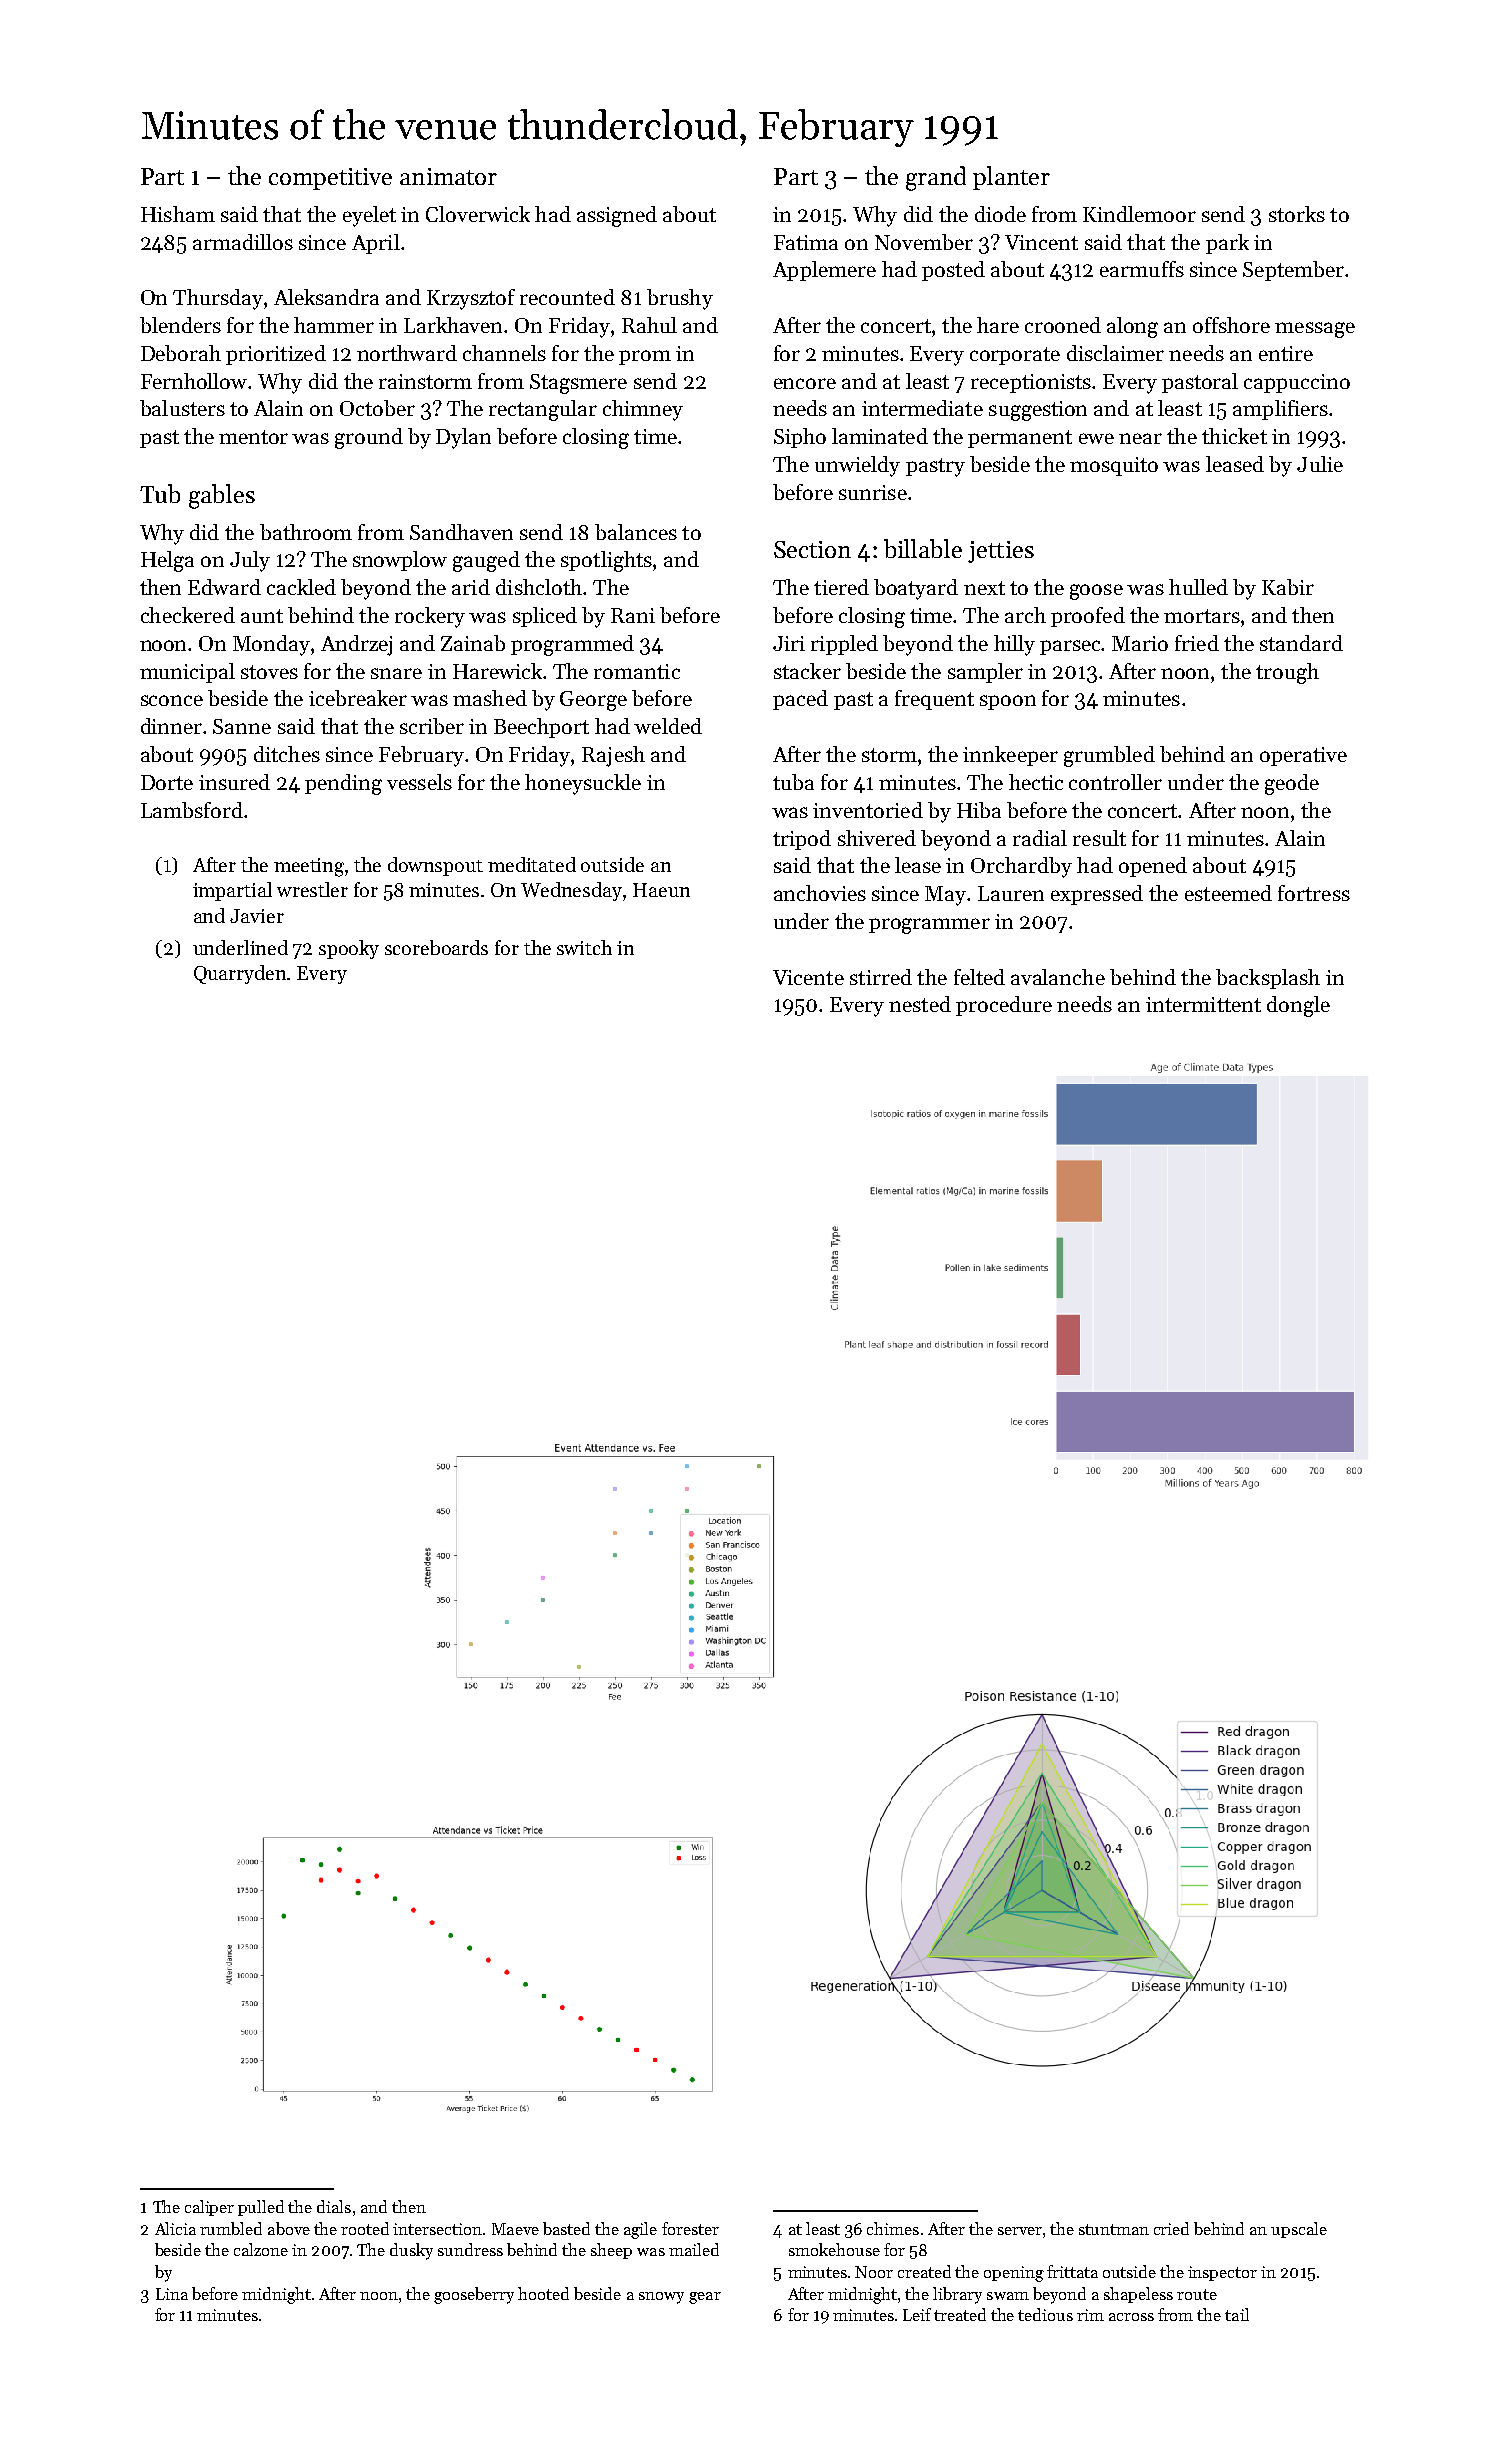 This document has width=1496, height=2464. Describe the element at coordinates (1099, 838) in the document. I see `result` at that location.
